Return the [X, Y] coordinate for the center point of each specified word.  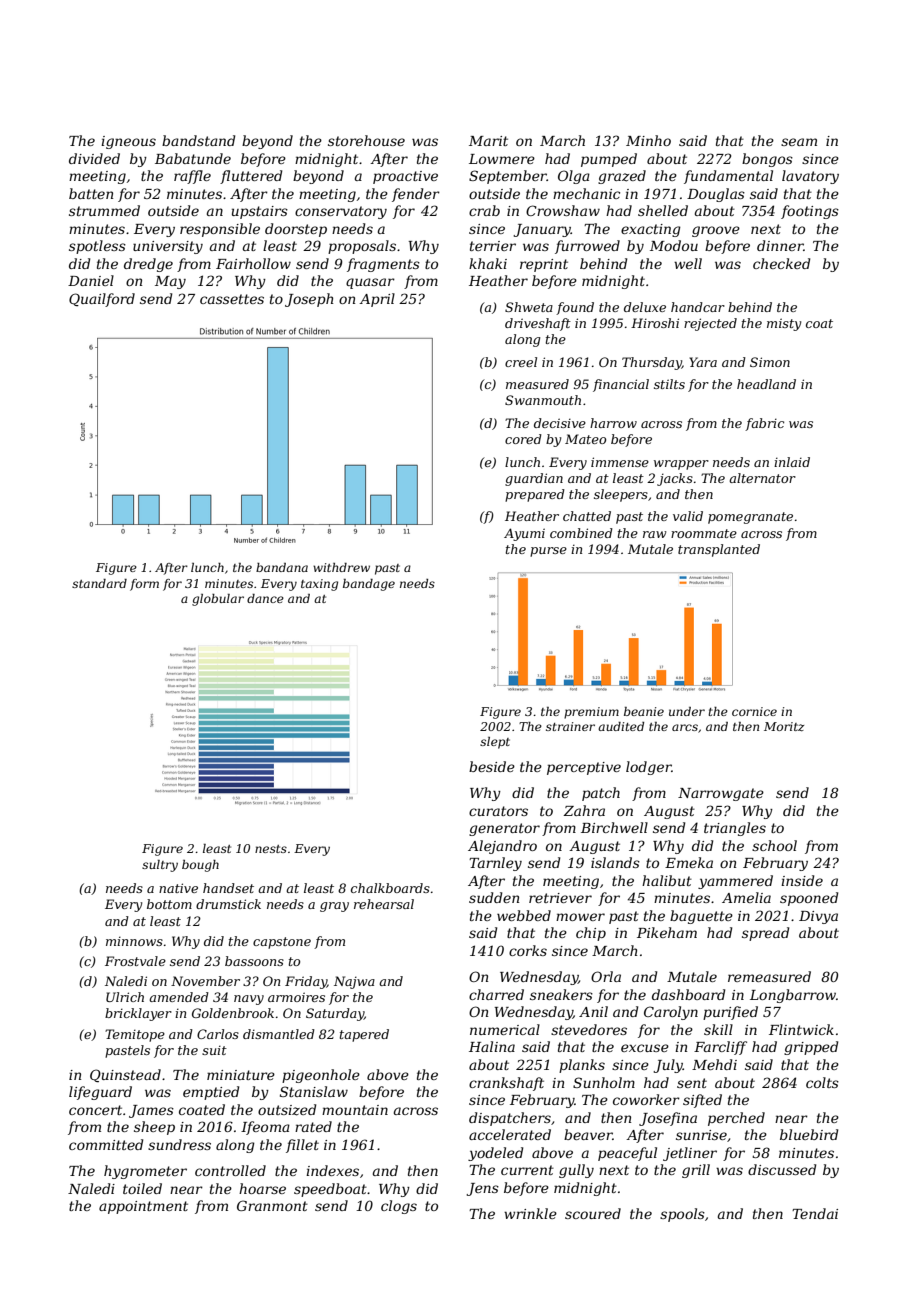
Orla [606, 976]
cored [523, 439]
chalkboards [390, 888]
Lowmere [502, 159]
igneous [128, 142]
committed [106, 1144]
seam [799, 142]
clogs [399, 1207]
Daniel [91, 280]
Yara [703, 362]
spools [682, 1215]
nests [271, 849]
